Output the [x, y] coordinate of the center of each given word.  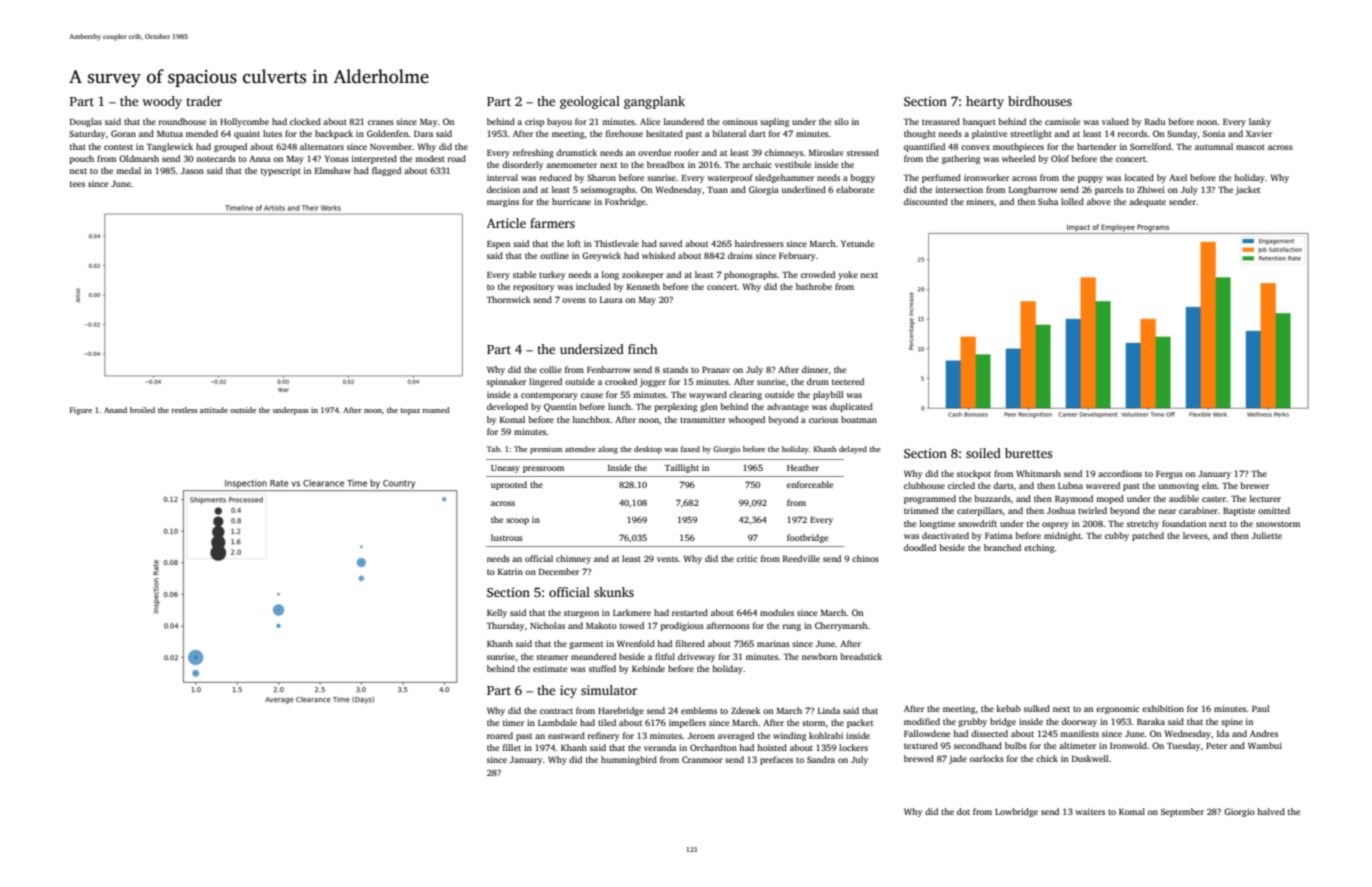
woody [162, 102]
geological [590, 102]
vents [667, 559]
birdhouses [1040, 101]
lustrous [507, 537]
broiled [142, 410]
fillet [512, 747]
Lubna [1070, 485]
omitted [1274, 510]
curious [823, 419]
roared [500, 735]
